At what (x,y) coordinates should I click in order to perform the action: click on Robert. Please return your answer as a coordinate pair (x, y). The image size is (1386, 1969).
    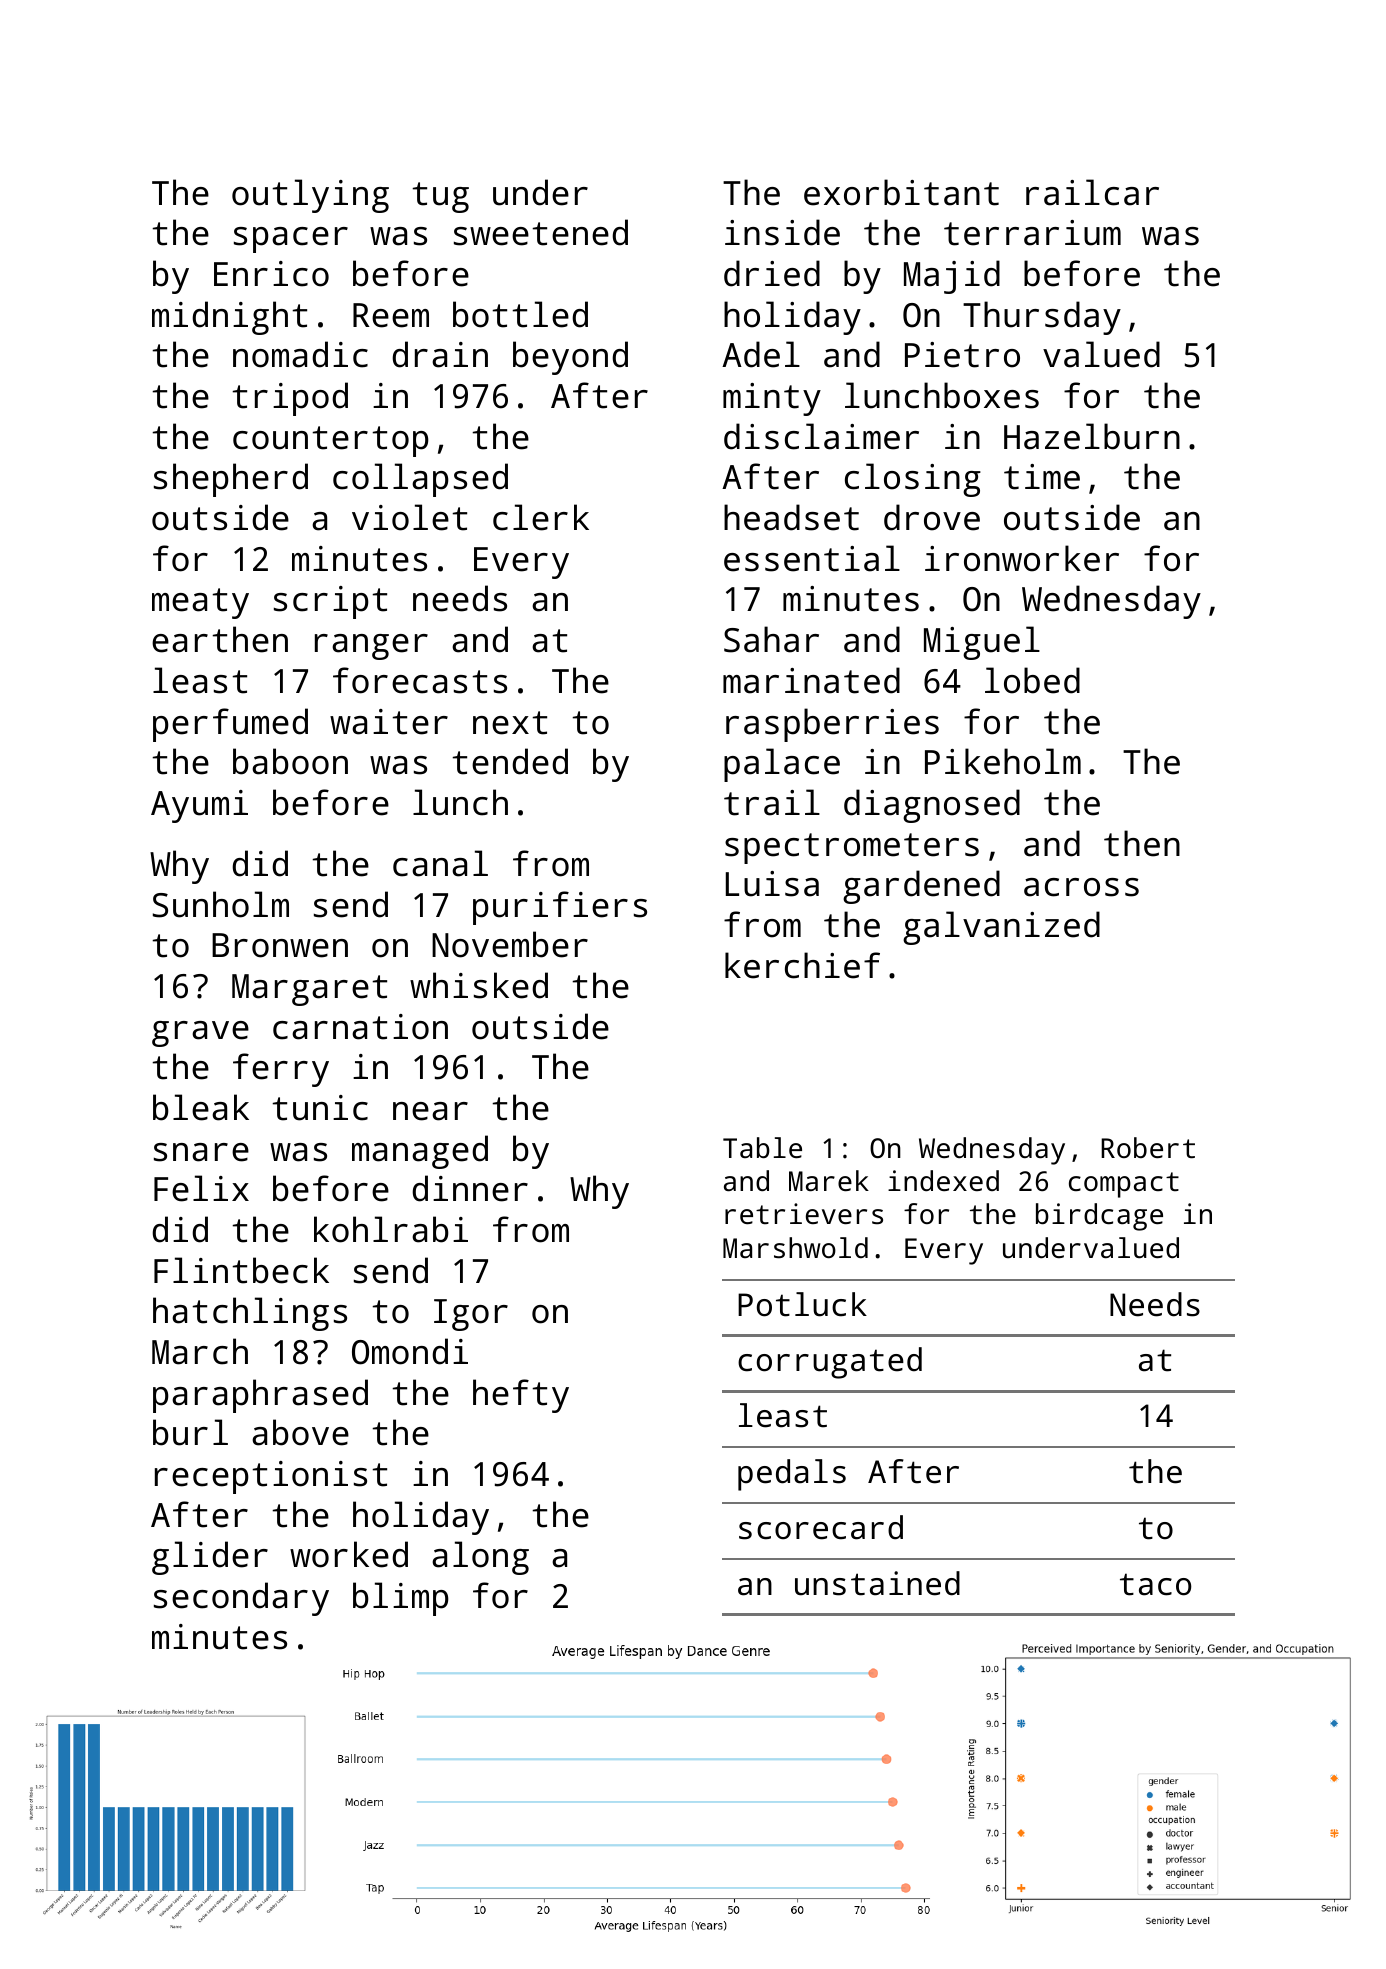
    Looking at the image, I should click on (1148, 1148).
